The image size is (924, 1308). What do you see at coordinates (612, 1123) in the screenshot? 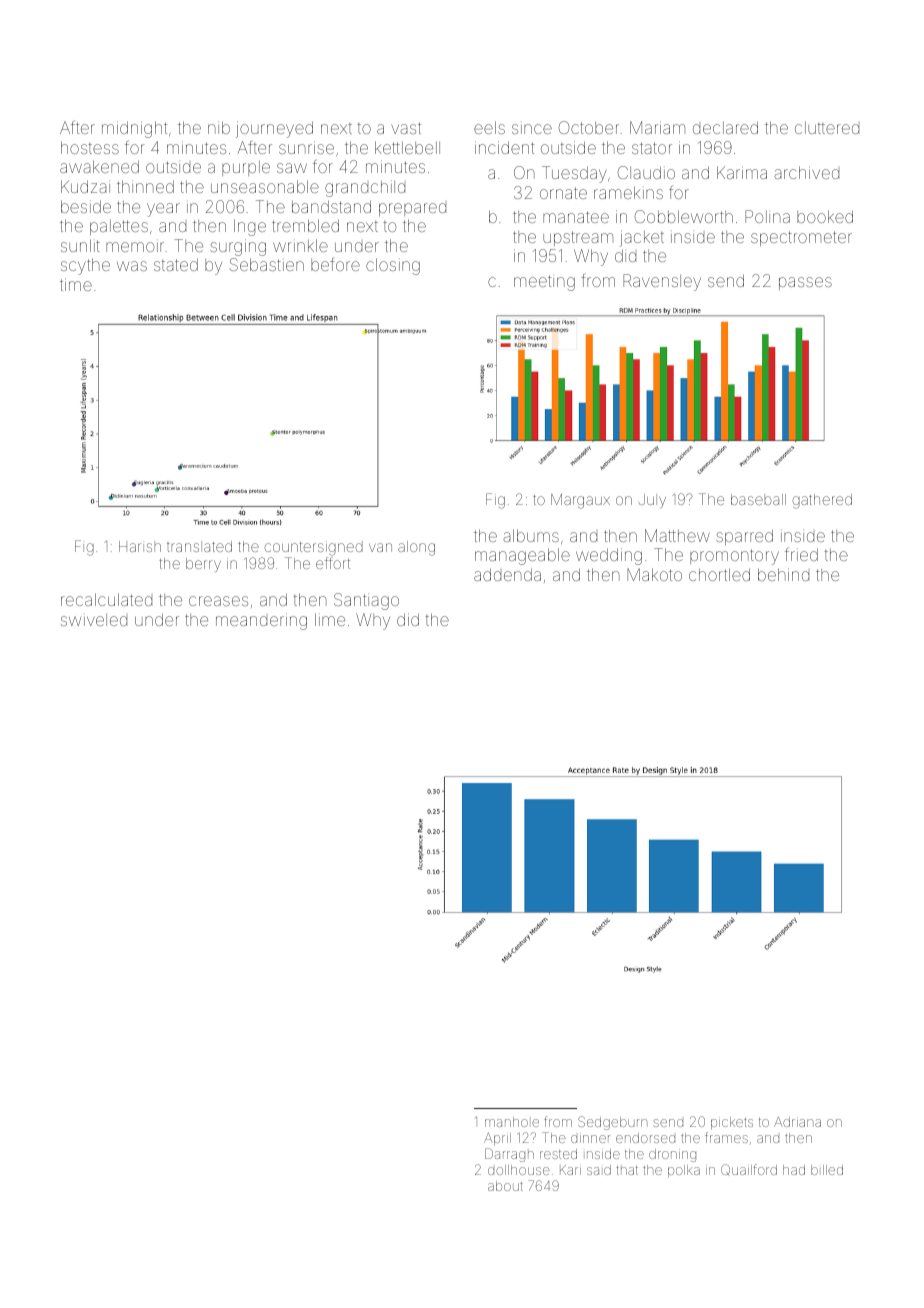
I see `Sedgeburn` at bounding box center [612, 1123].
